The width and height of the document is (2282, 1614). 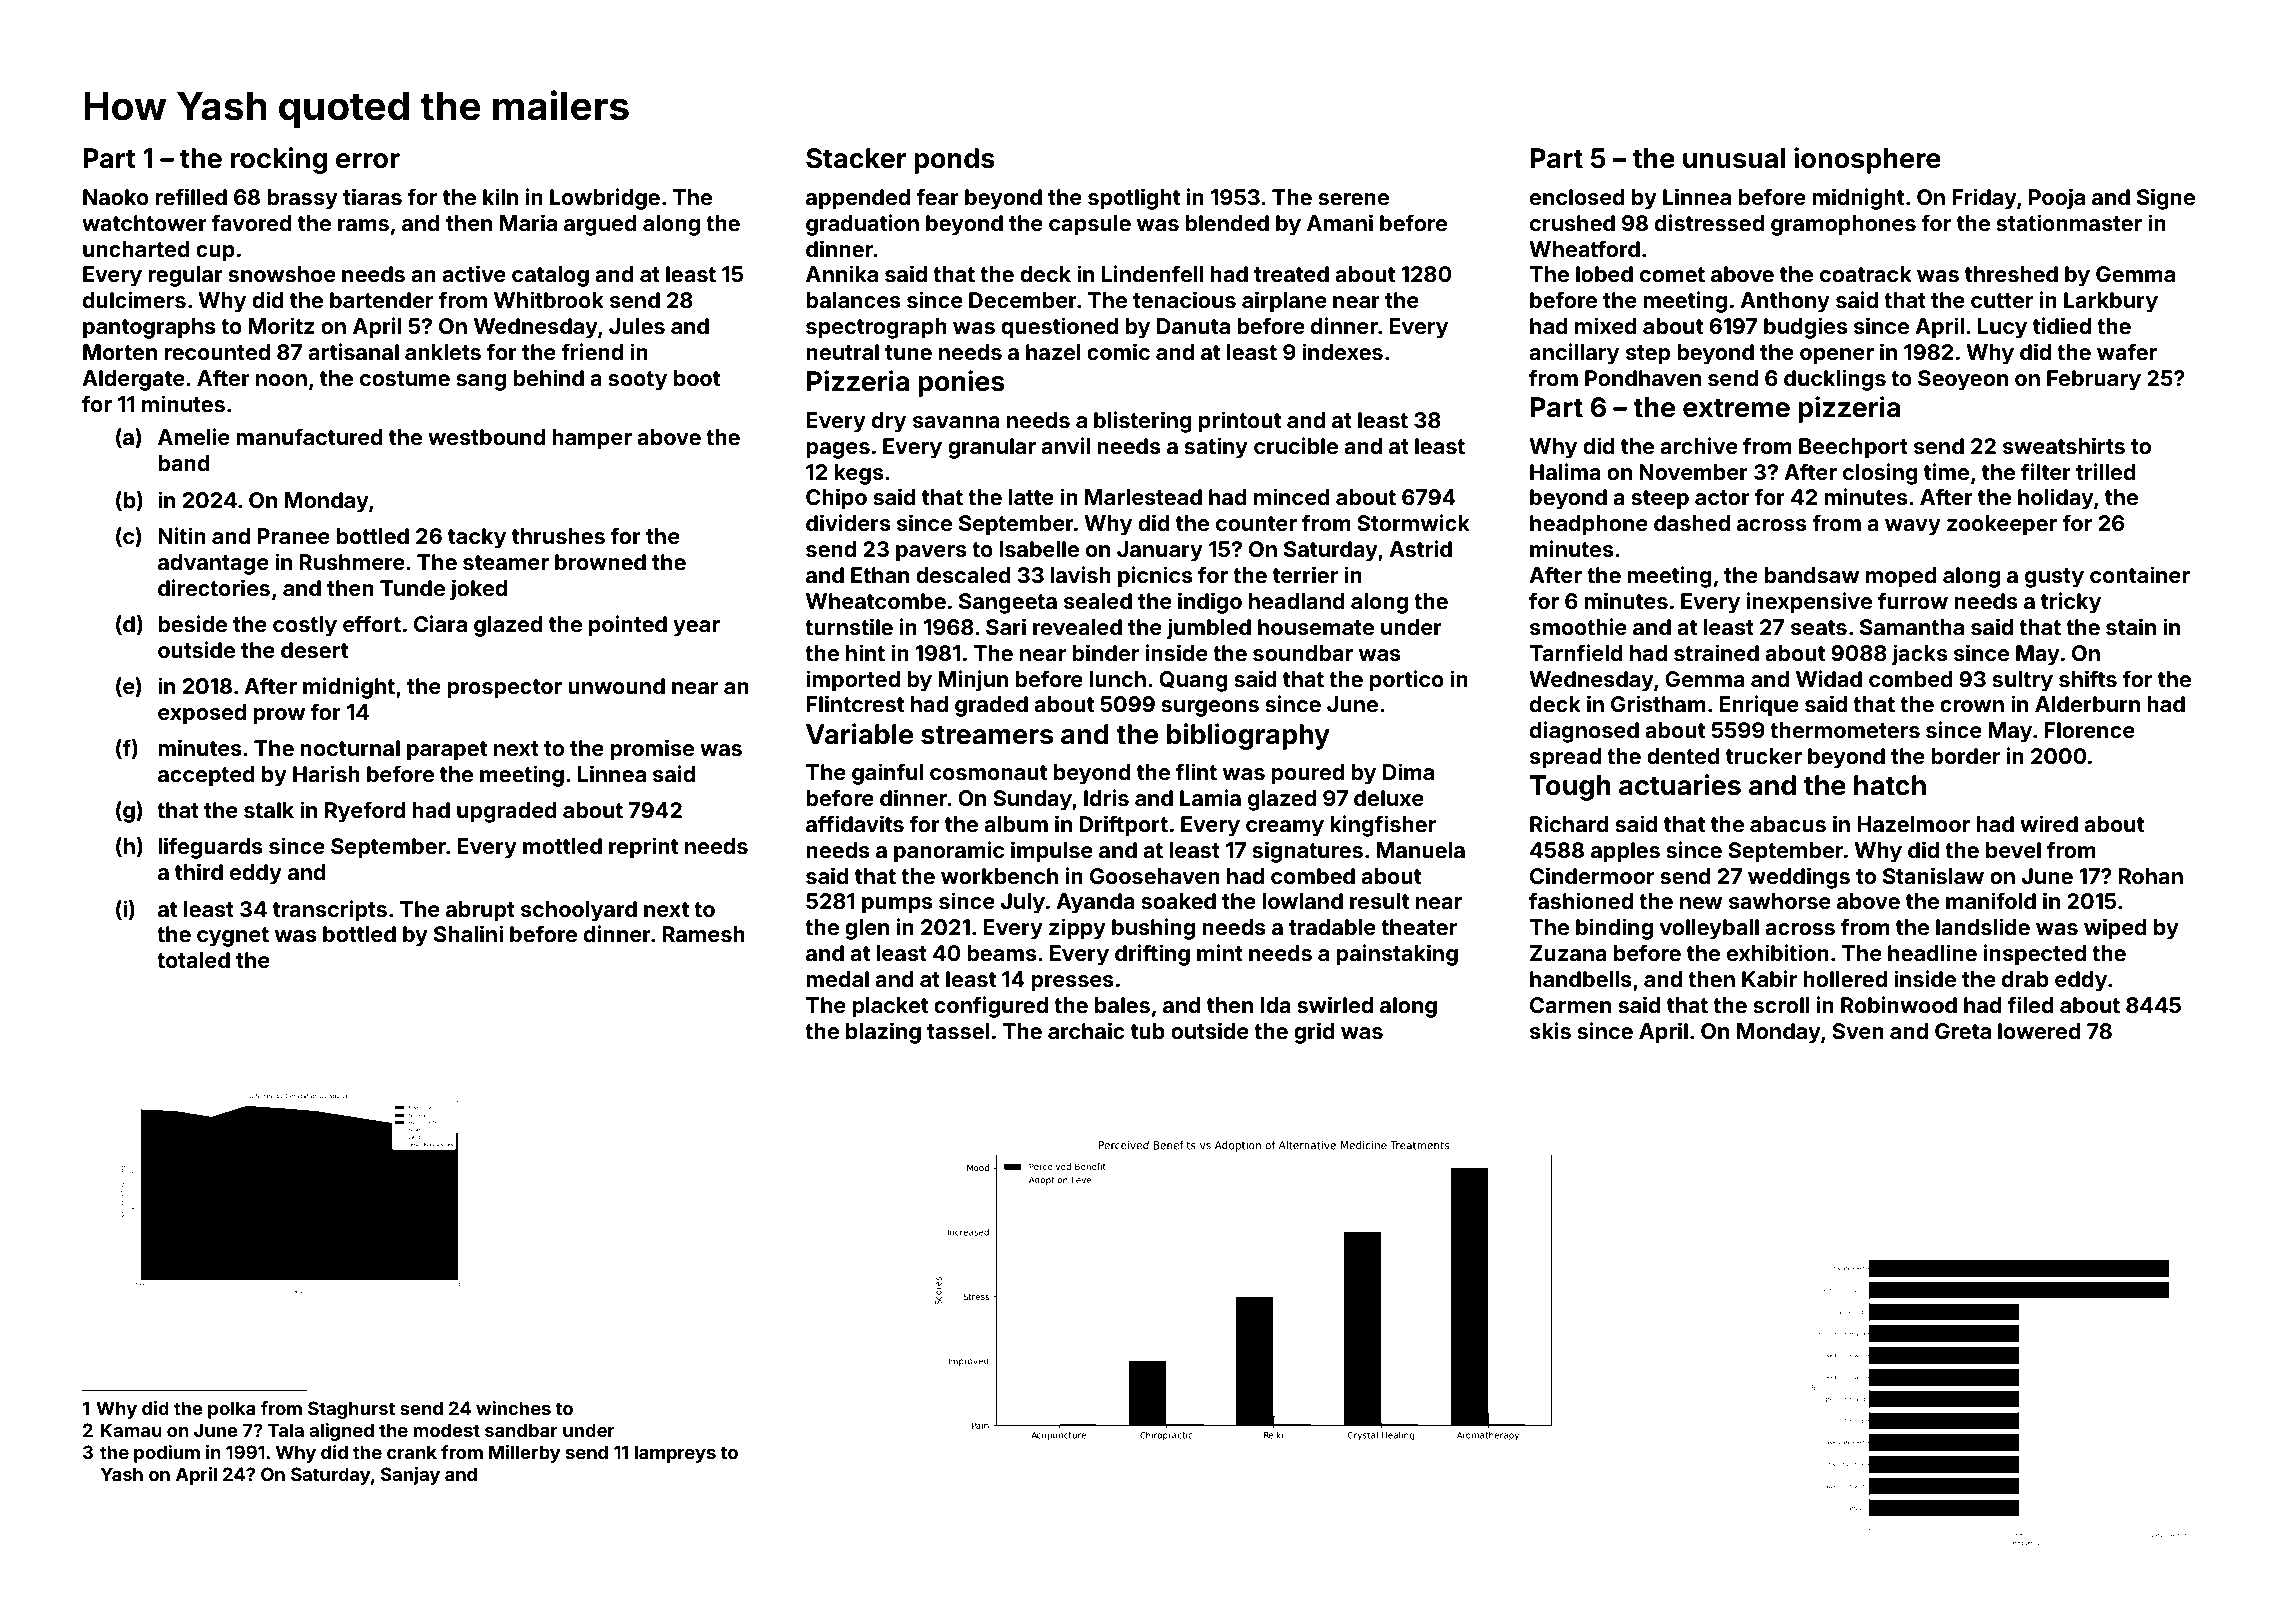 What do you see at coordinates (233, 937) in the document?
I see `cygnet` at bounding box center [233, 937].
